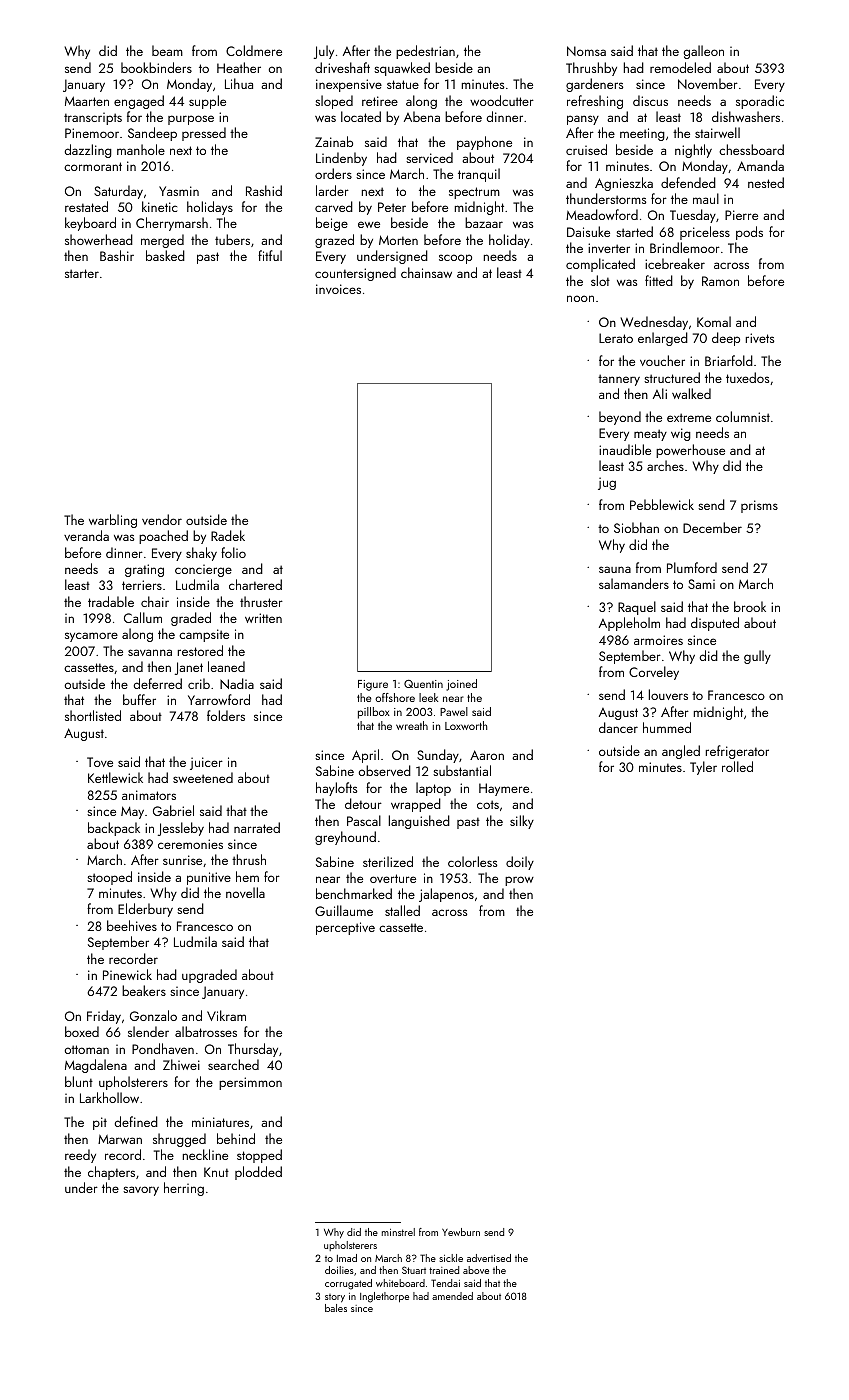 This screenshot has height=1400, width=849. I want to click on nightly, so click(693, 151).
